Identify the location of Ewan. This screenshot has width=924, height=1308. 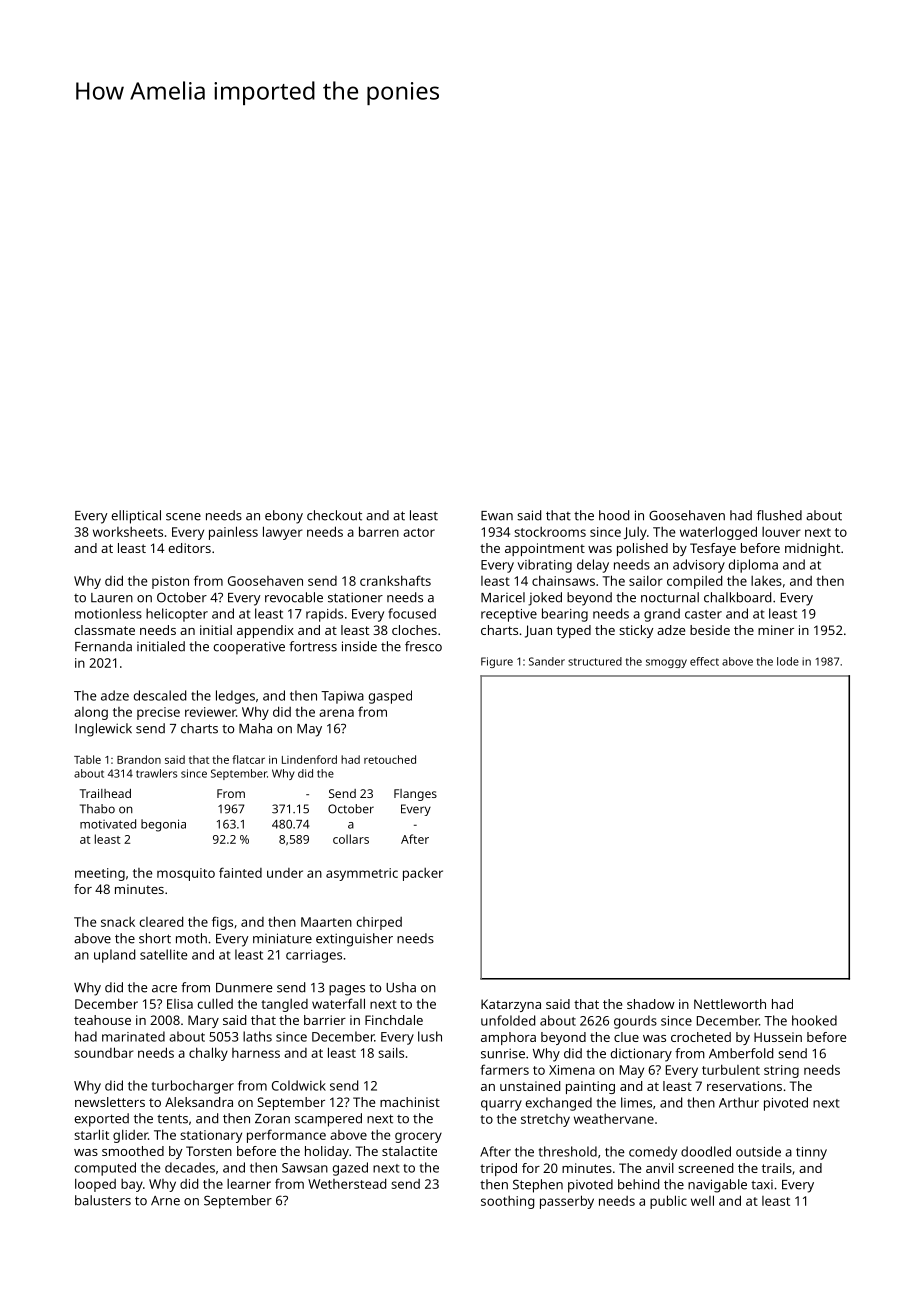
(497, 516).
